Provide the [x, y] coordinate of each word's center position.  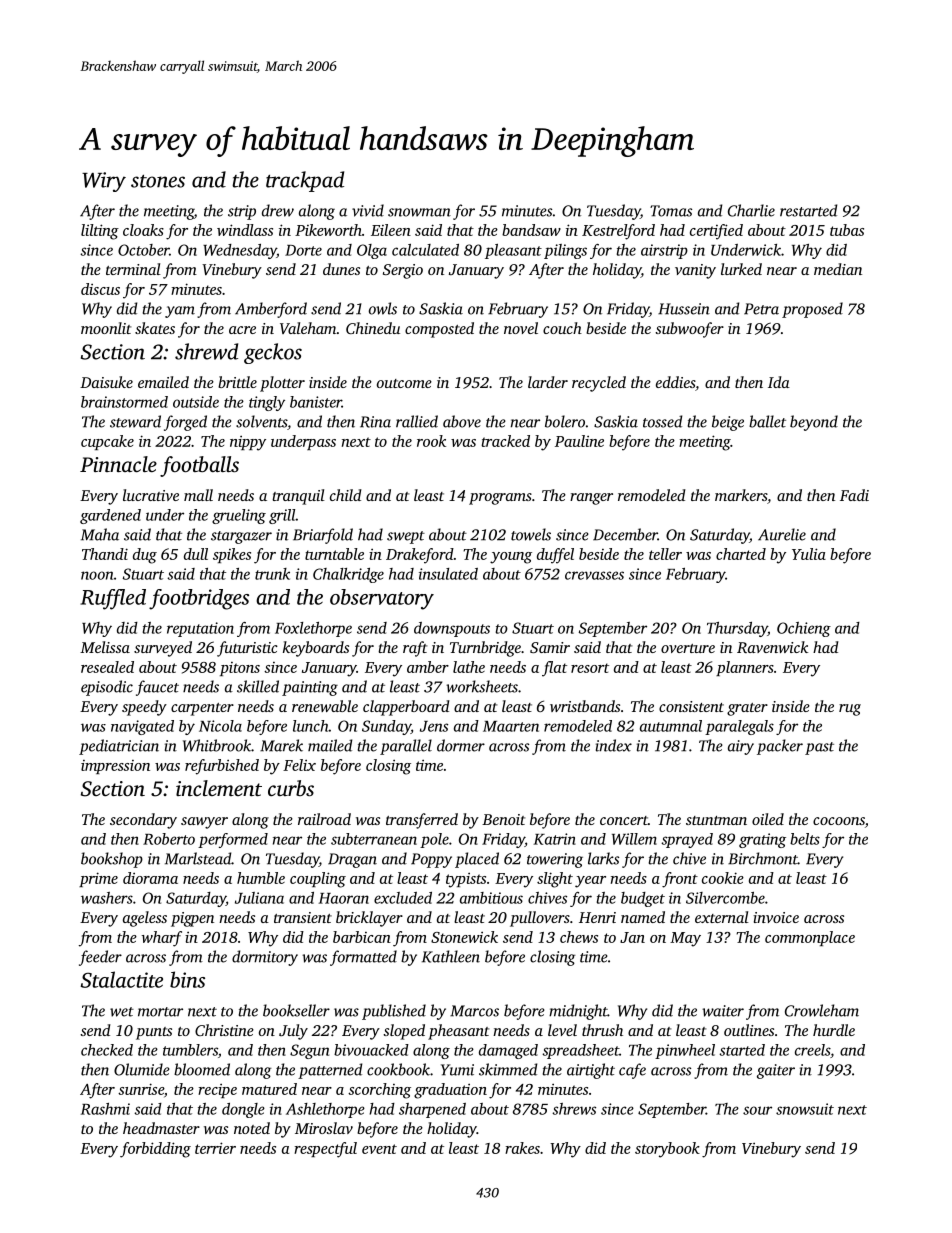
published [394, 1012]
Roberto [169, 839]
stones [158, 181]
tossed [662, 421]
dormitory [265, 958]
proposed [812, 310]
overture [688, 648]
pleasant [513, 251]
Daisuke [106, 382]
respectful [325, 1150]
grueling [239, 516]
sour [757, 1110]
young [511, 558]
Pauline [579, 441]
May [685, 939]
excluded [403, 898]
